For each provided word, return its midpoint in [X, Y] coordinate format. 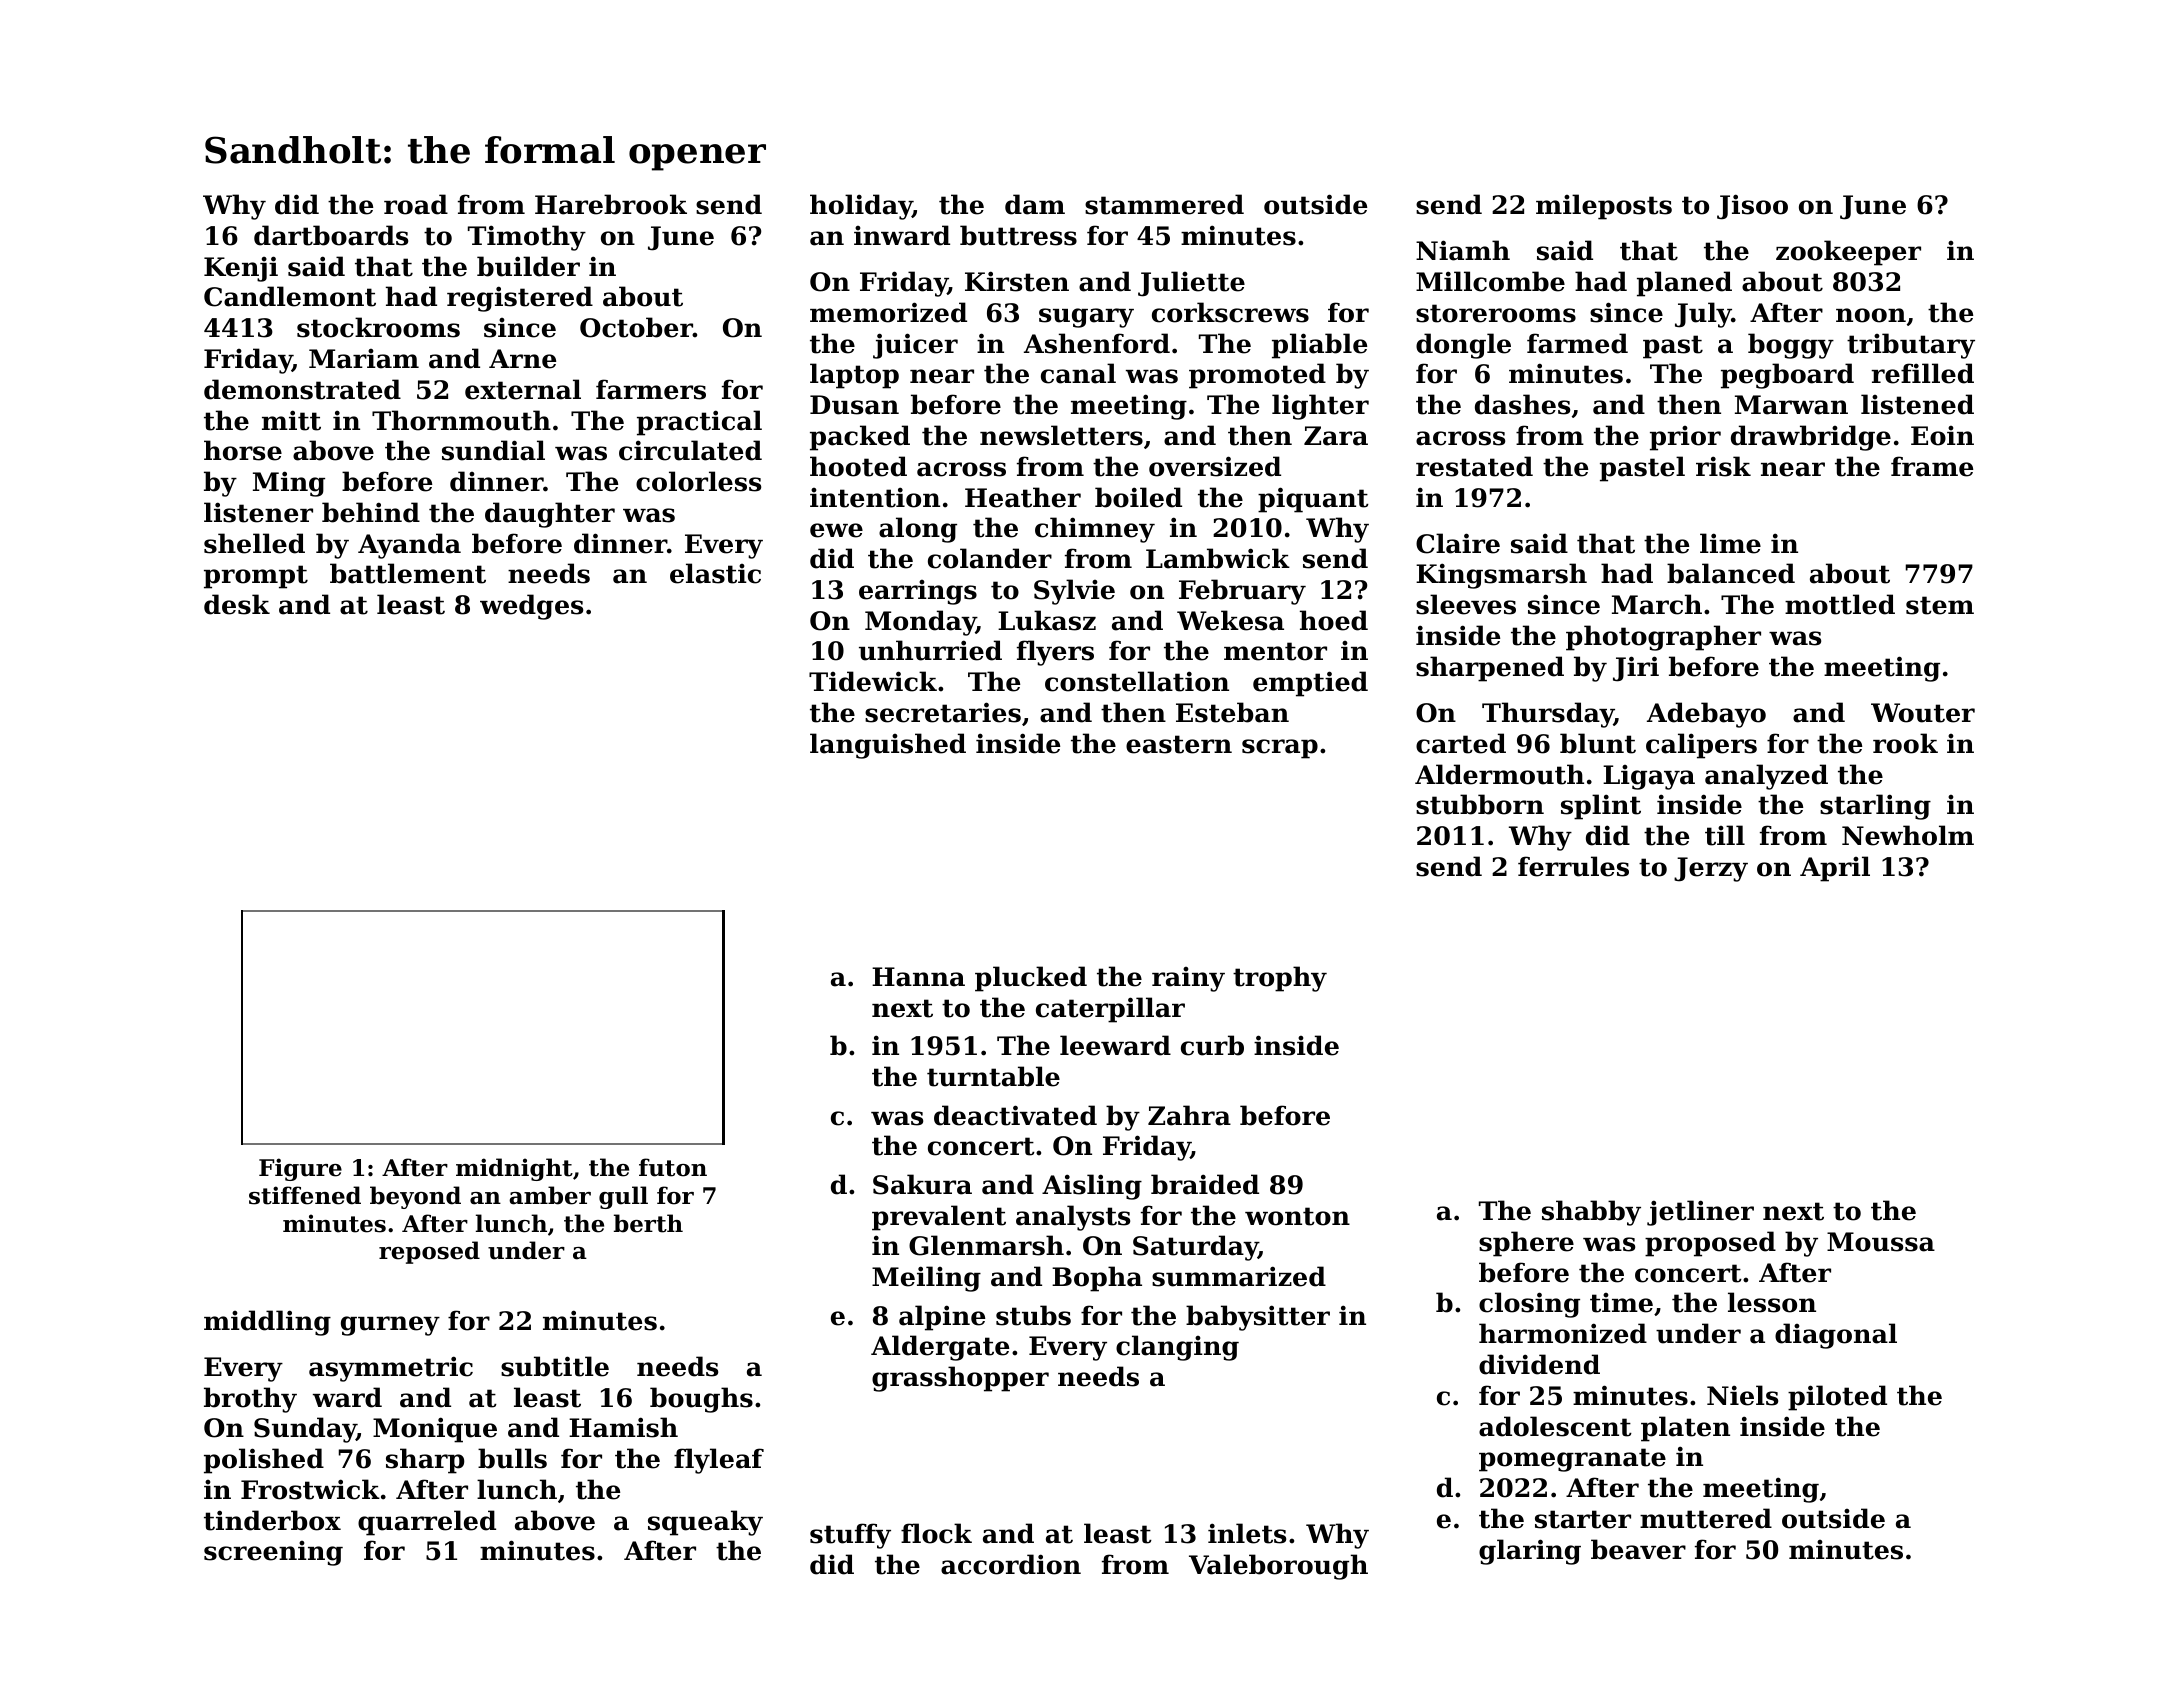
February [1242, 592]
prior [1685, 438]
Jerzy [1711, 869]
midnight [514, 1169]
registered [520, 299]
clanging [1177, 1348]
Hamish [623, 1427]
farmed [1577, 343]
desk [237, 604]
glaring [1530, 1552]
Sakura [922, 1184]
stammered [1164, 204]
